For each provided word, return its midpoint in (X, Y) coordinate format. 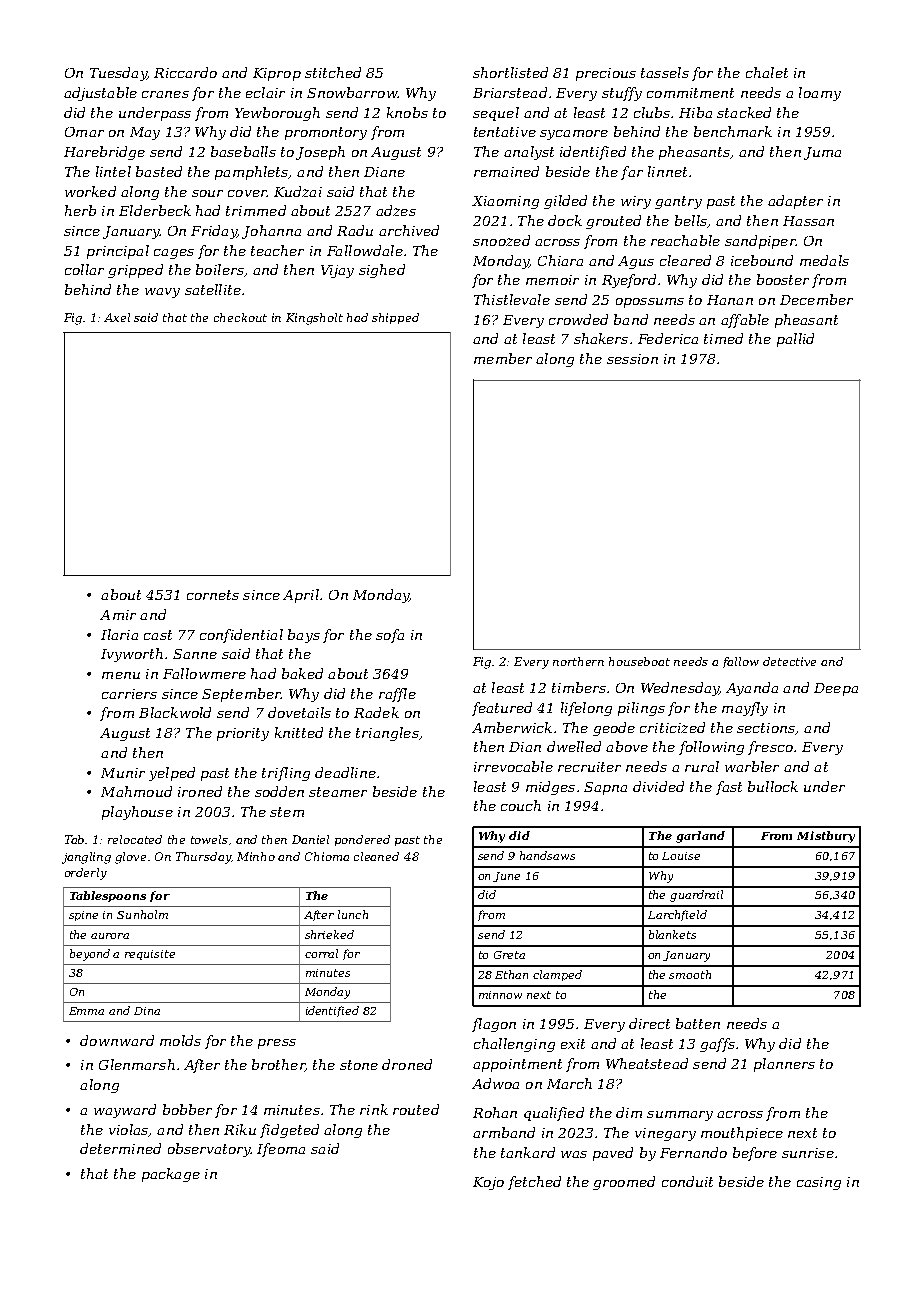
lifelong (586, 709)
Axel (117, 317)
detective (789, 661)
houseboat (639, 661)
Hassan (808, 221)
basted (159, 171)
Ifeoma (281, 1150)
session (632, 359)
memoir (552, 280)
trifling (286, 774)
